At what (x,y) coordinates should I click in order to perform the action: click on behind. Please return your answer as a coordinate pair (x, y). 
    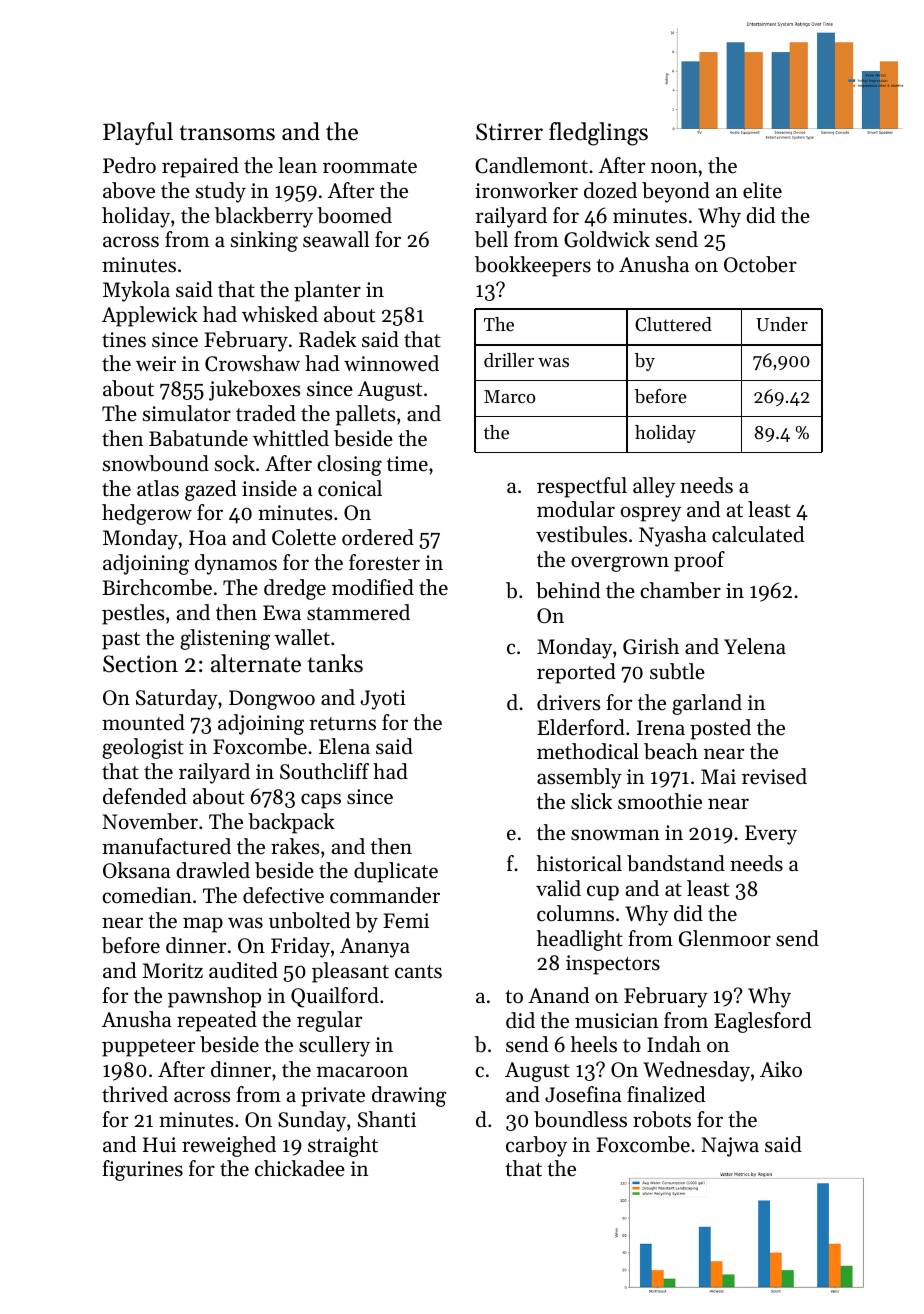
    Looking at the image, I should click on (568, 590).
